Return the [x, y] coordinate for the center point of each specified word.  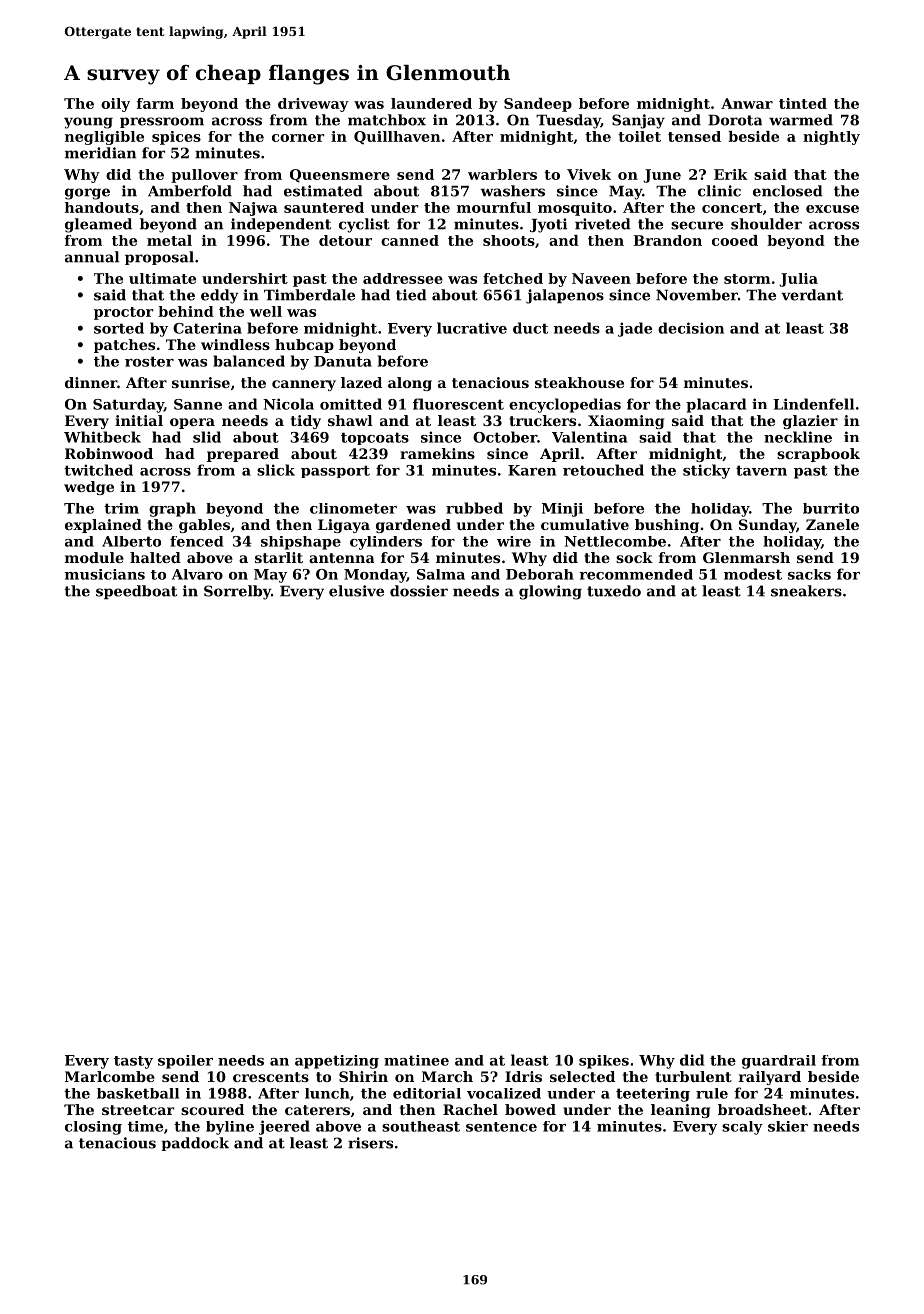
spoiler [185, 1062]
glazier [810, 422]
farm [155, 103]
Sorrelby [237, 592]
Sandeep [538, 105]
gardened [413, 526]
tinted [803, 103]
